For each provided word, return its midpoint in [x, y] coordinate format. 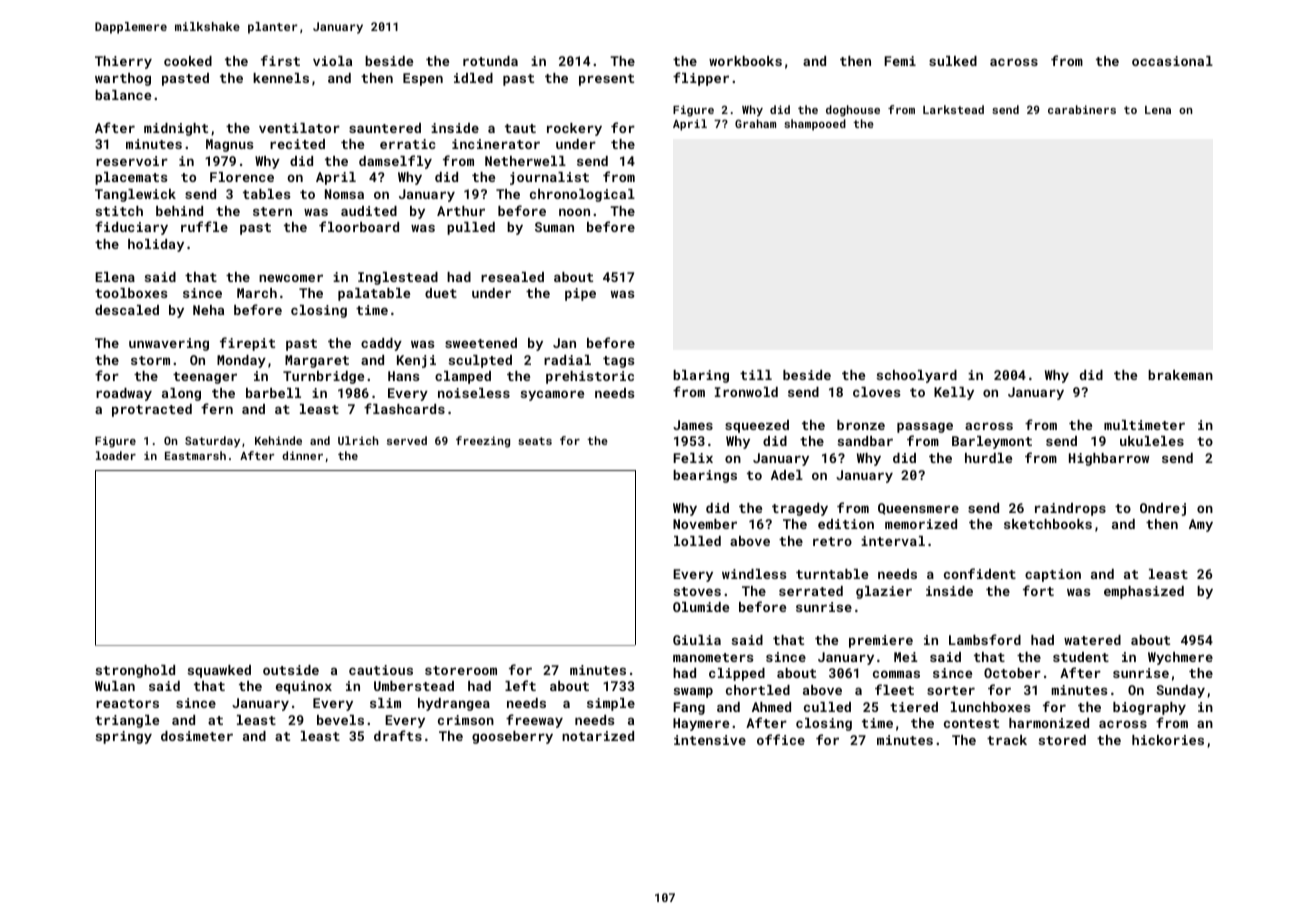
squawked [219, 671]
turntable [832, 574]
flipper [701, 79]
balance [123, 95]
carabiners [1082, 109]
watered [1092, 640]
